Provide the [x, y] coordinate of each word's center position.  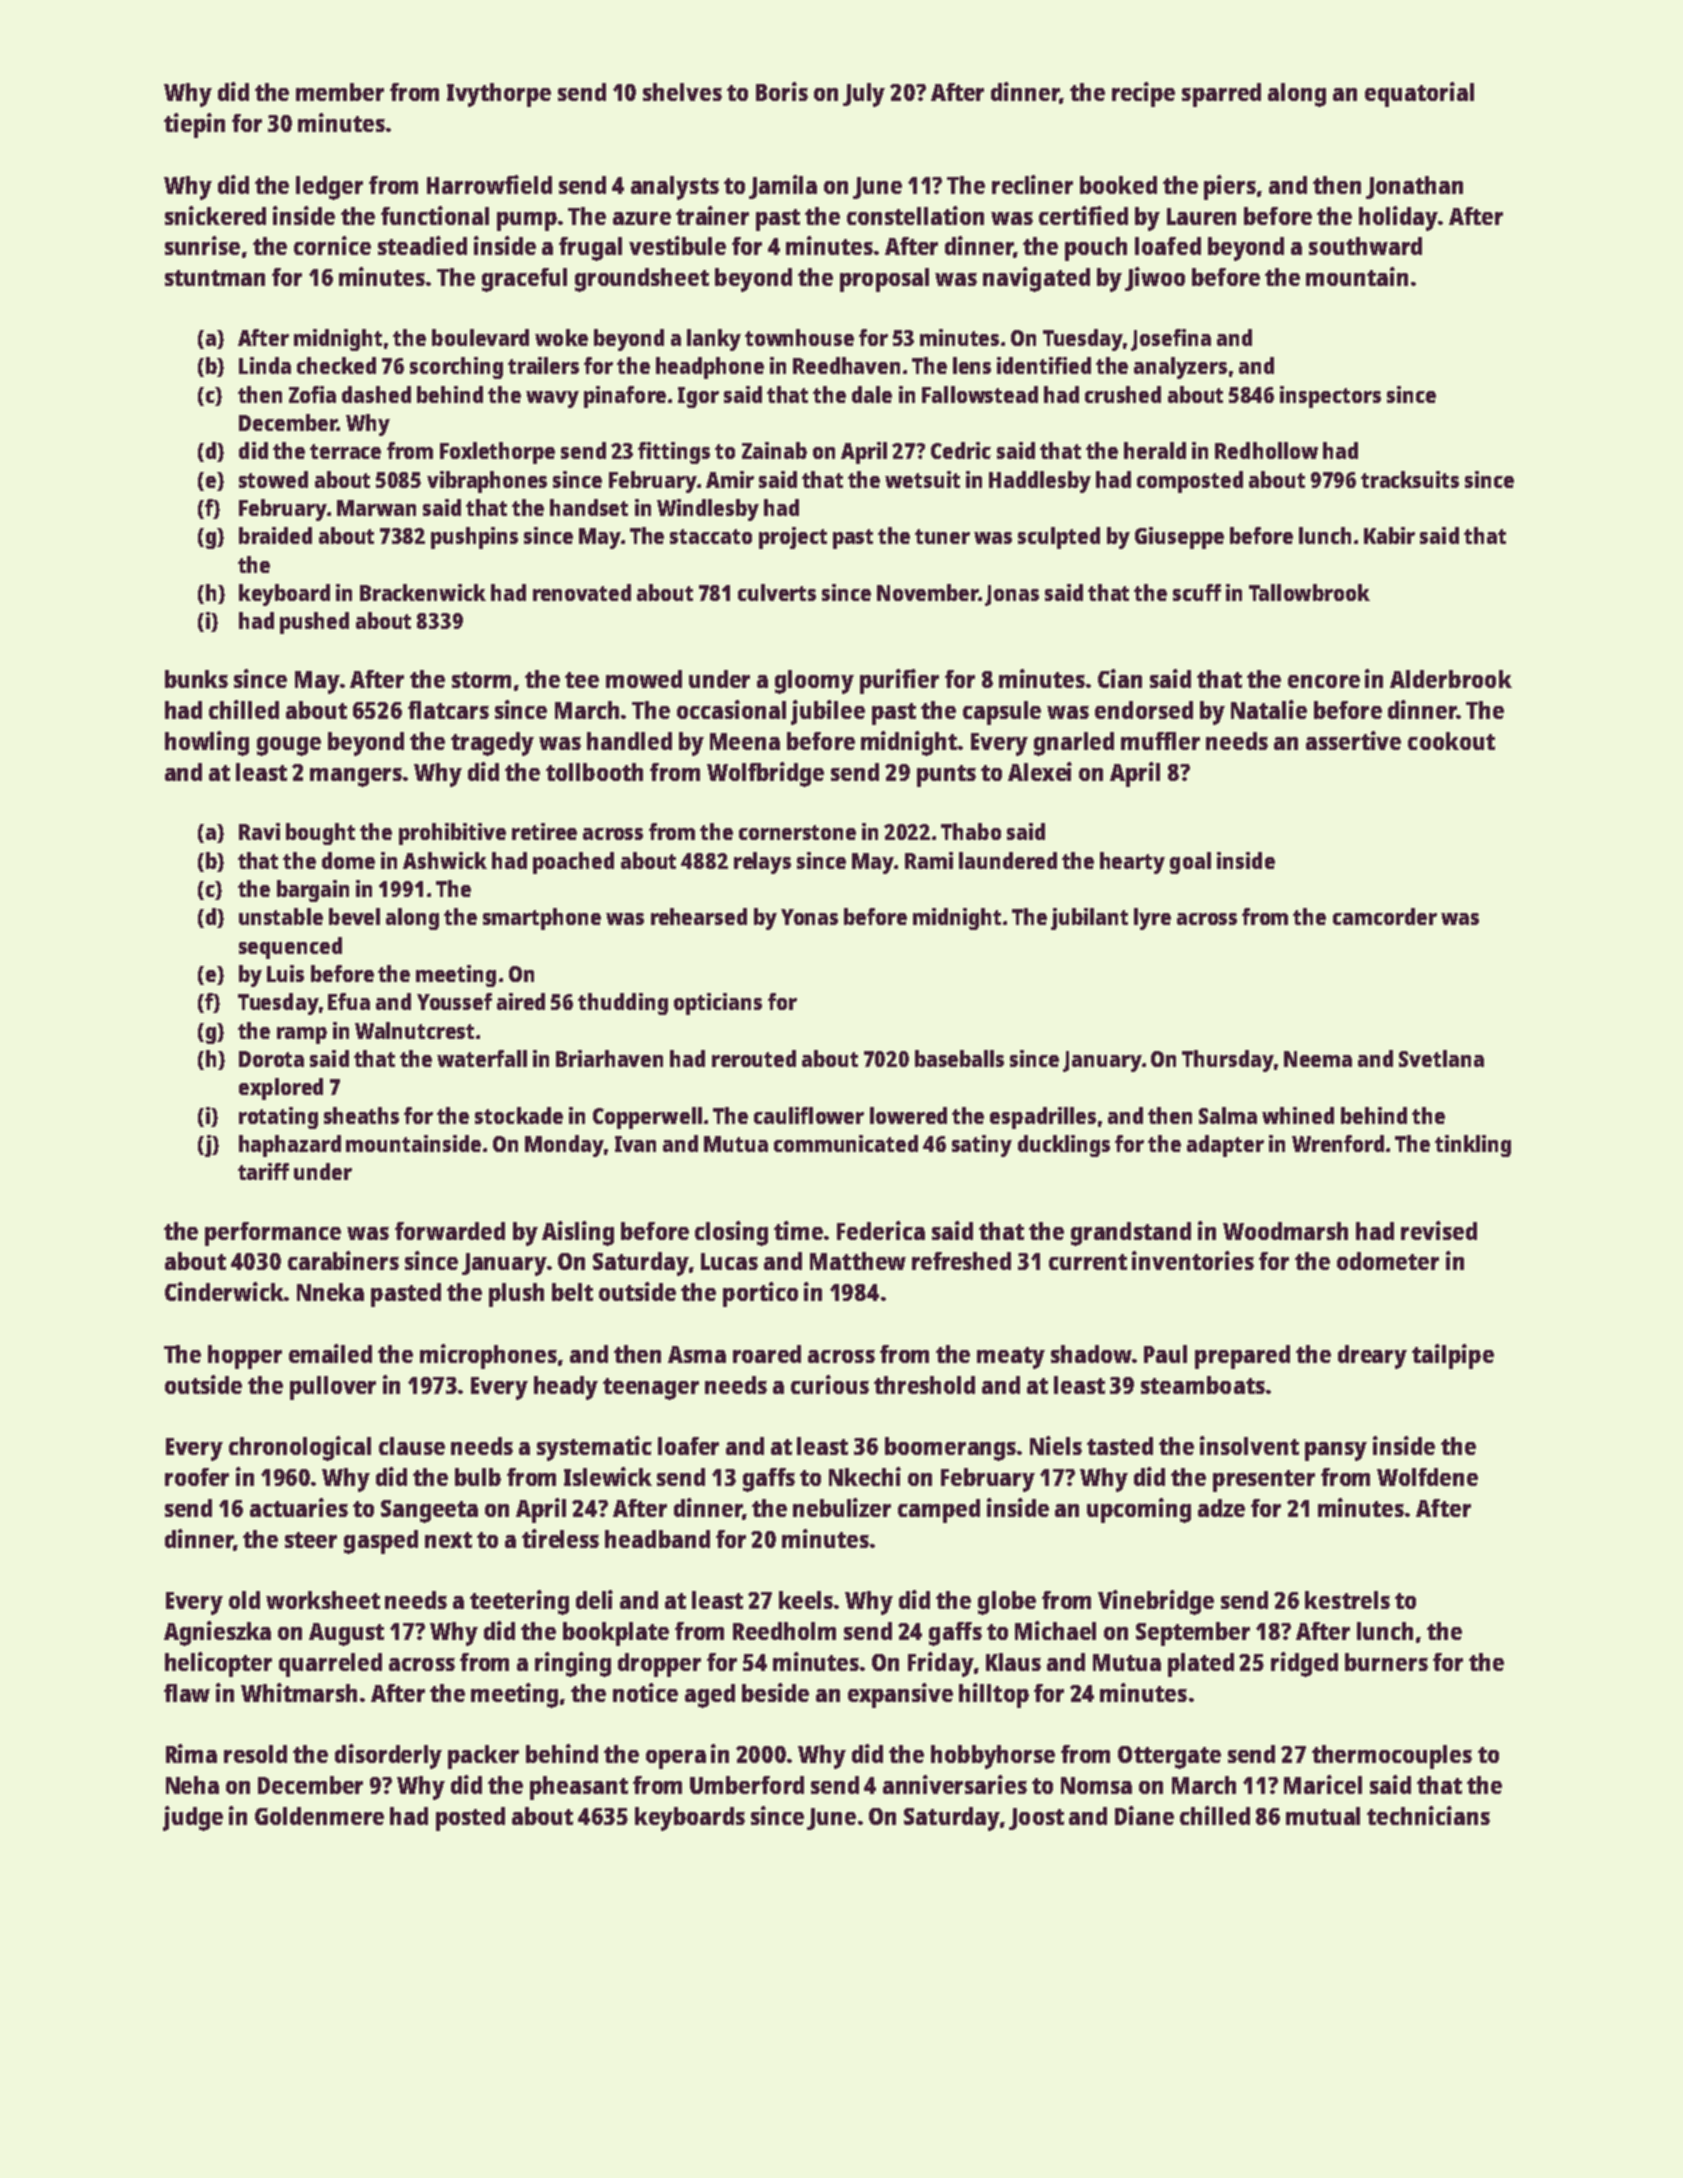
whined [1298, 1115]
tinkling [1473, 1146]
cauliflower [809, 1115]
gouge [289, 746]
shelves [682, 92]
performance [273, 1234]
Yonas [809, 917]
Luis [285, 973]
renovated [582, 592]
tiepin [194, 125]
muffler [1160, 741]
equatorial [1419, 94]
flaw [187, 1693]
